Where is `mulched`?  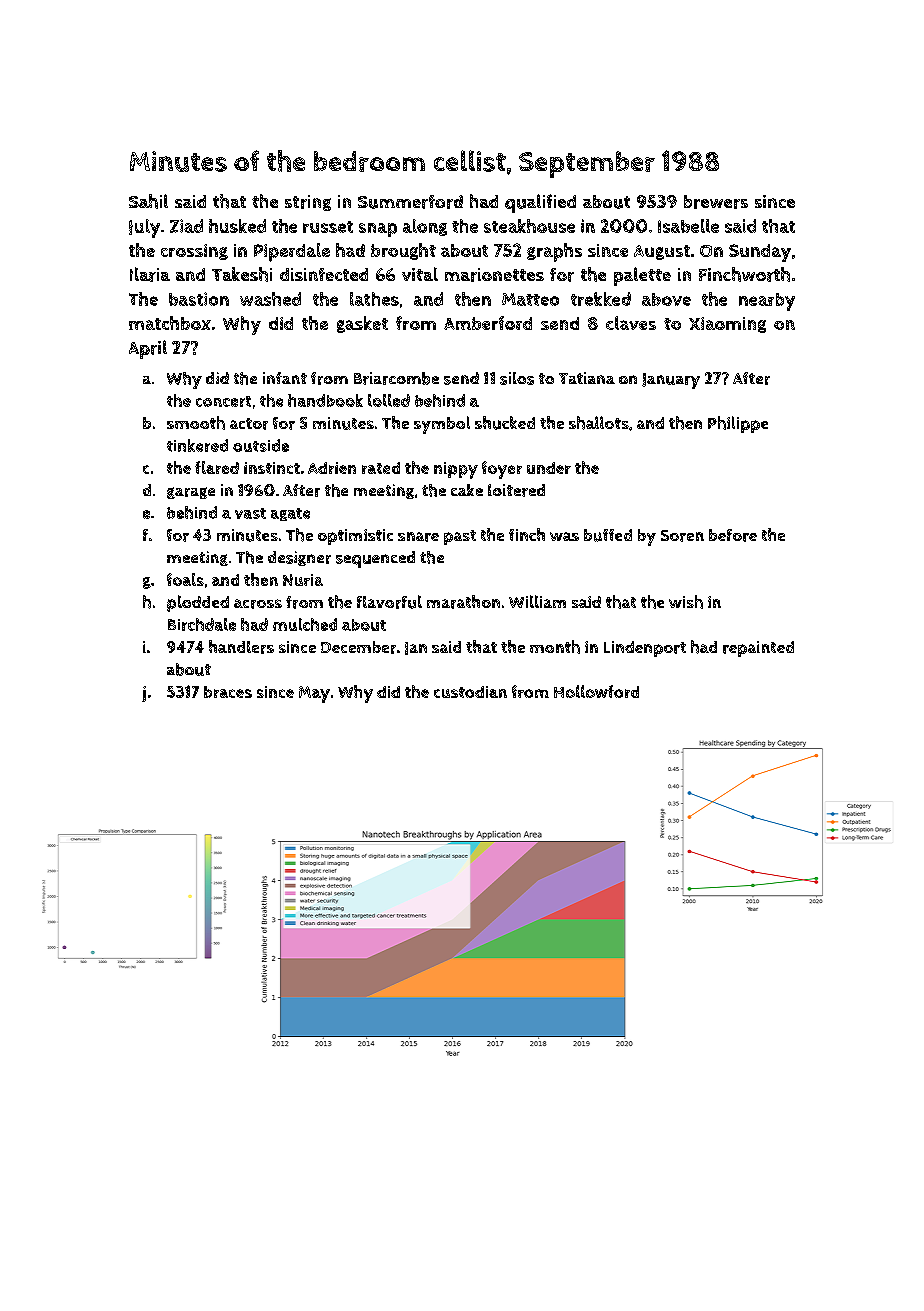
mulched is located at coordinates (305, 624).
